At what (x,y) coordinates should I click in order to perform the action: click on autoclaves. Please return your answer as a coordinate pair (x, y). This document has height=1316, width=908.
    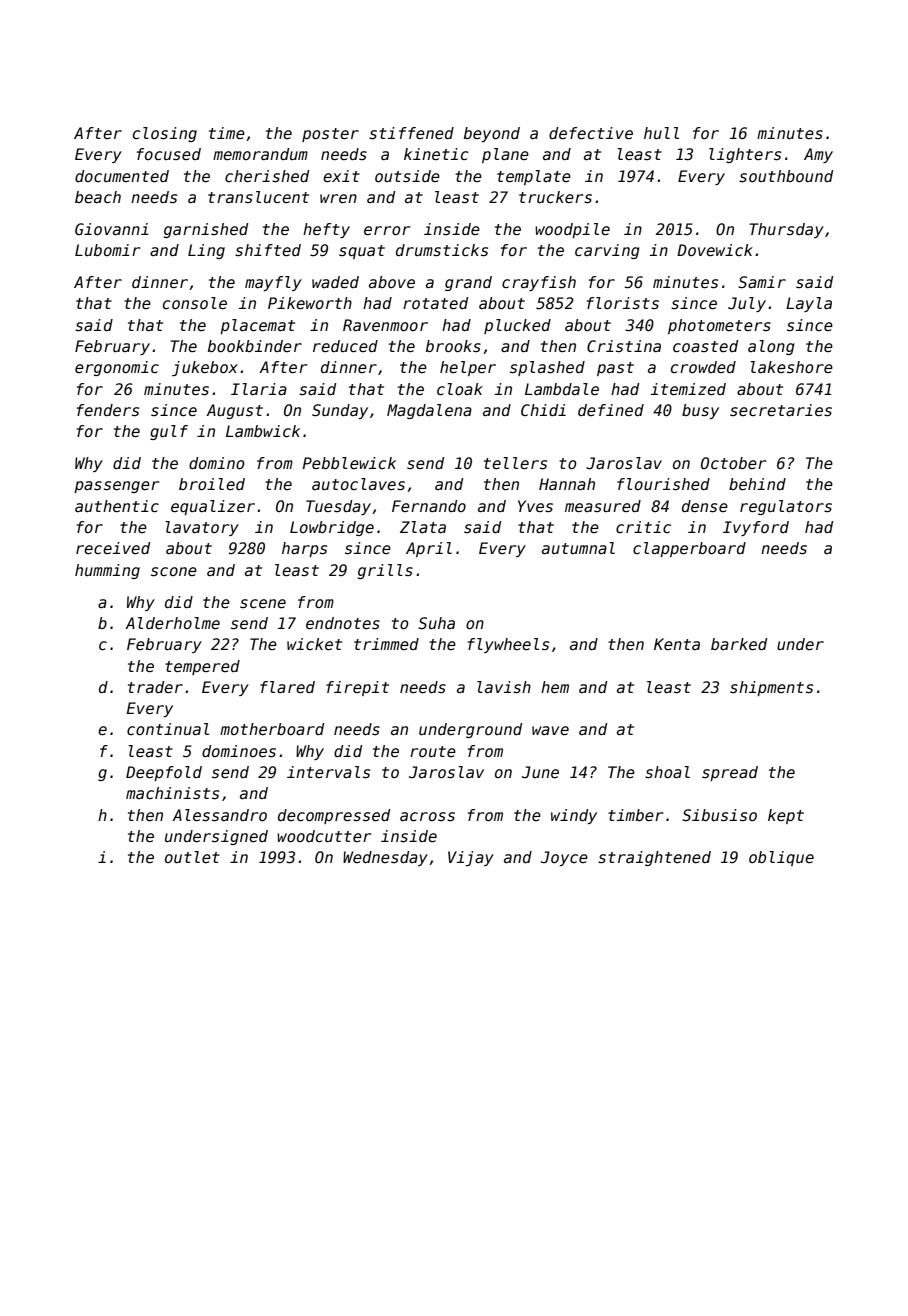
    Looking at the image, I should click on (358, 484).
